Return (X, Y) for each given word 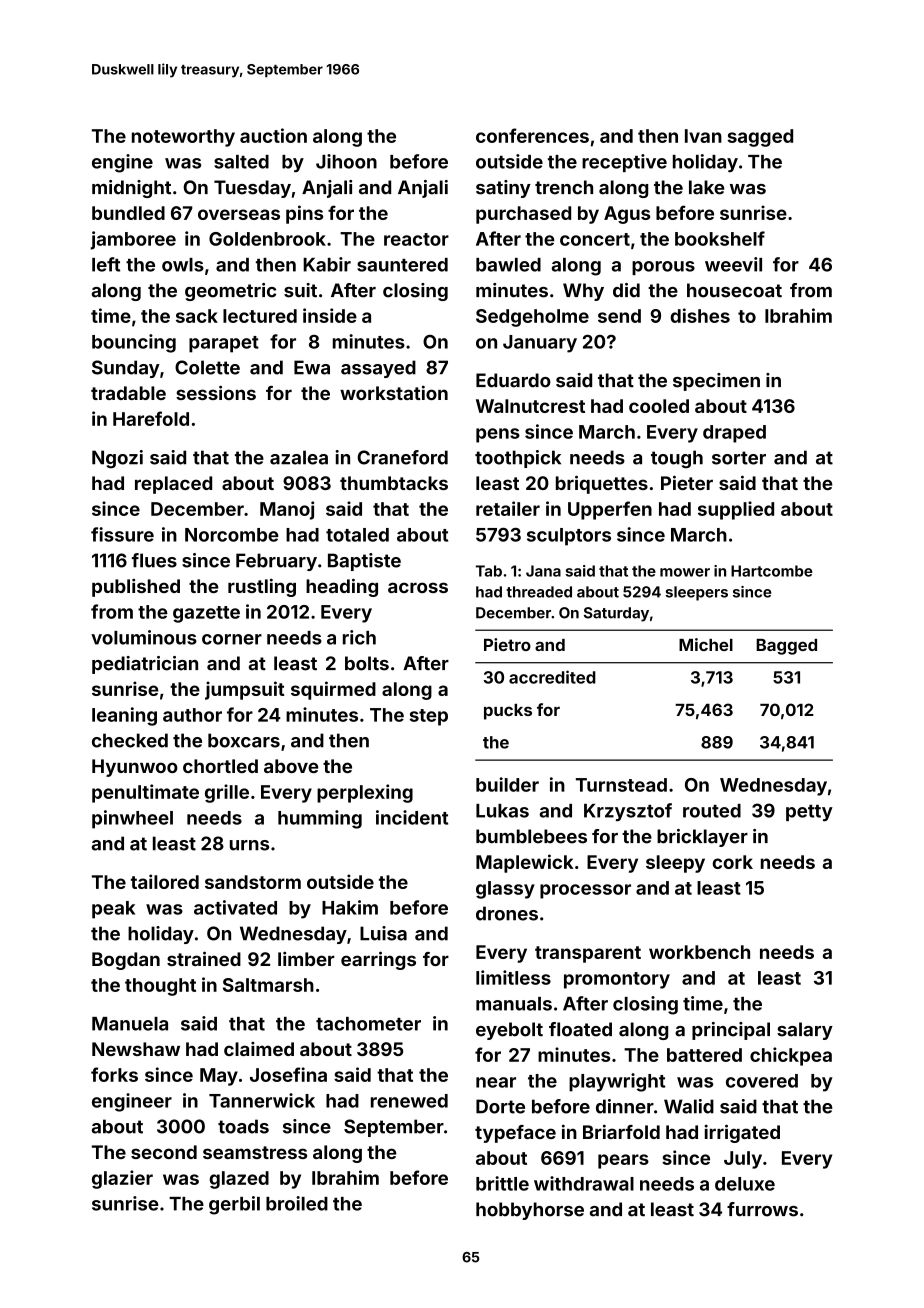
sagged (760, 138)
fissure (122, 534)
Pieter (687, 482)
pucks (508, 712)
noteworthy (183, 138)
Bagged (786, 647)
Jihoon (346, 161)
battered (704, 1055)
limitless (513, 977)
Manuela (130, 1024)
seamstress (255, 1152)
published (136, 587)
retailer (508, 508)
